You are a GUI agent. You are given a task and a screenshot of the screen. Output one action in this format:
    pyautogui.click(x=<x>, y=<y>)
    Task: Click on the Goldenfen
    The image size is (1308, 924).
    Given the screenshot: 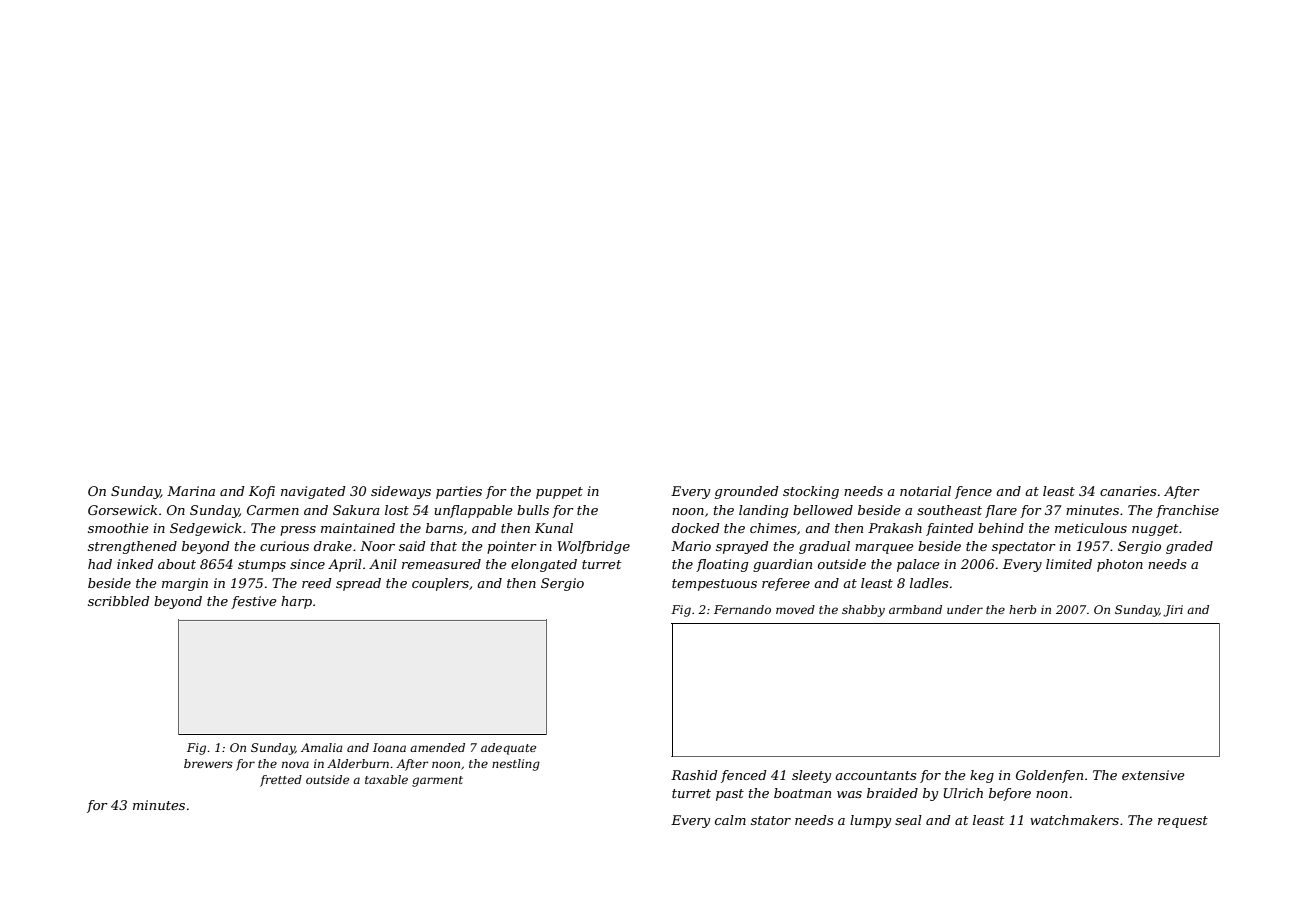 What is the action you would take?
    pyautogui.click(x=1049, y=776)
